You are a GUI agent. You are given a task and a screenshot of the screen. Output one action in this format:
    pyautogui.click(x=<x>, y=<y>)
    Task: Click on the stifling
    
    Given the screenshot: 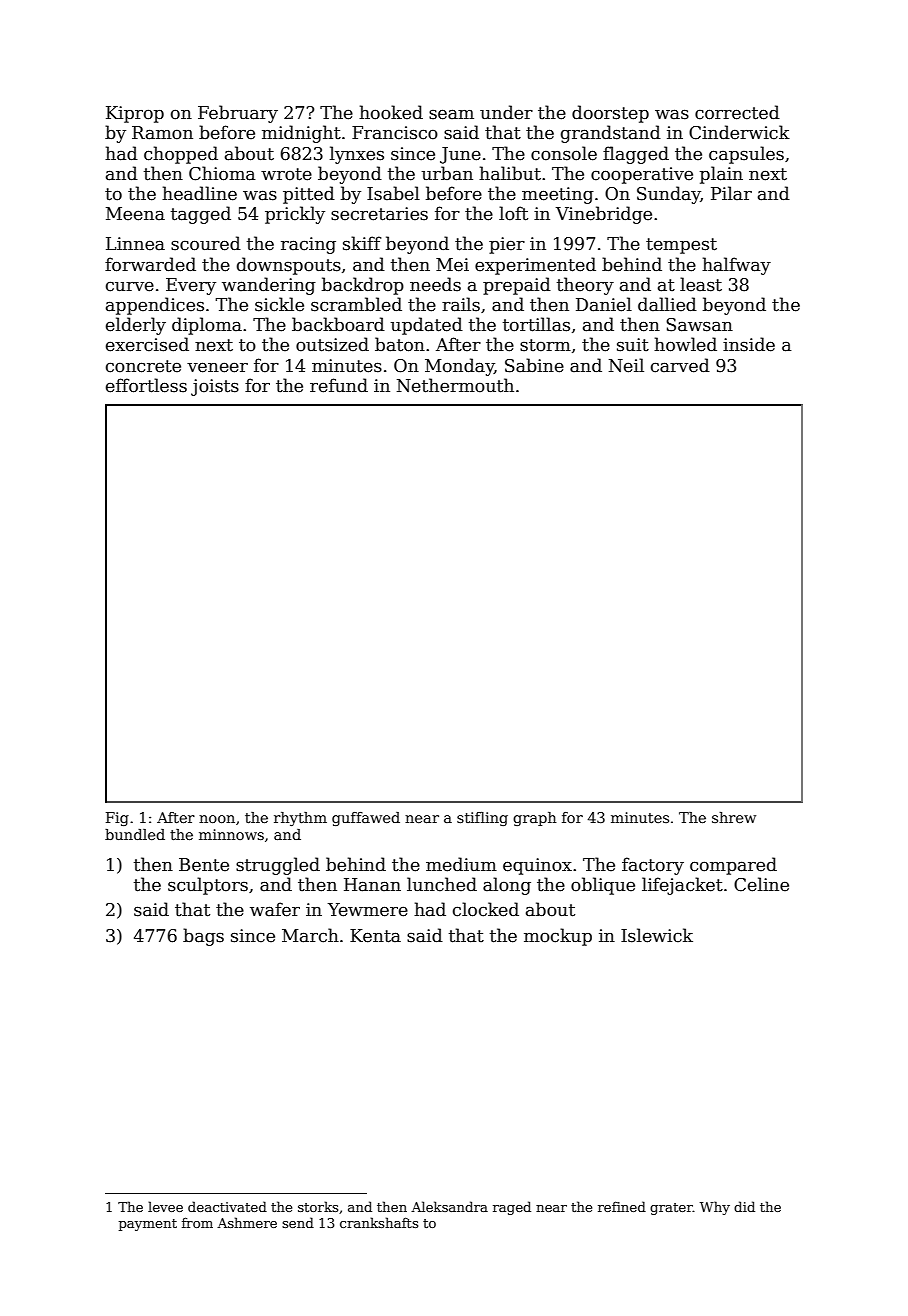 What is the action you would take?
    pyautogui.click(x=482, y=819)
